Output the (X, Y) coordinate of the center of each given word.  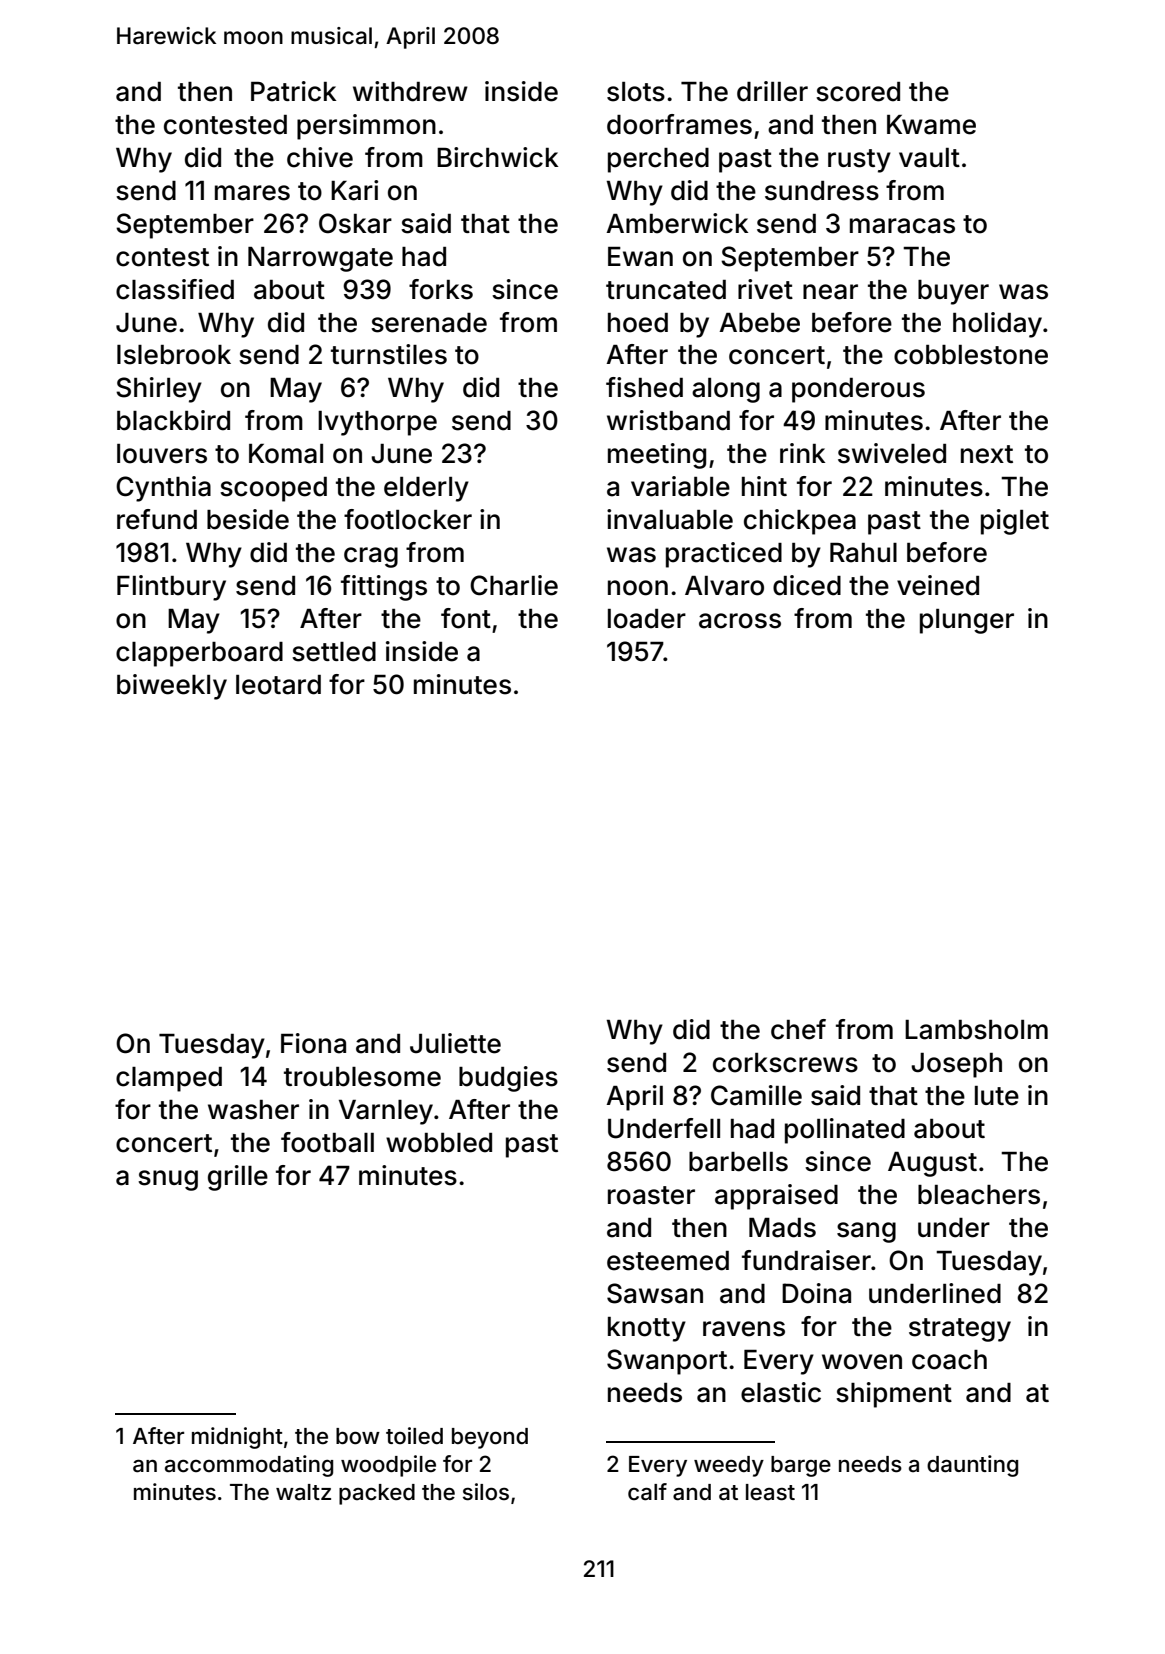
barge (801, 1466)
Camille (756, 1095)
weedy (729, 1466)
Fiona (313, 1043)
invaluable (670, 519)
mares (252, 193)
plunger (967, 621)
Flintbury (171, 588)
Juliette (455, 1043)
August (932, 1164)
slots (636, 92)
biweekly (172, 687)
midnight (237, 1438)
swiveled (892, 453)
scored (858, 92)
